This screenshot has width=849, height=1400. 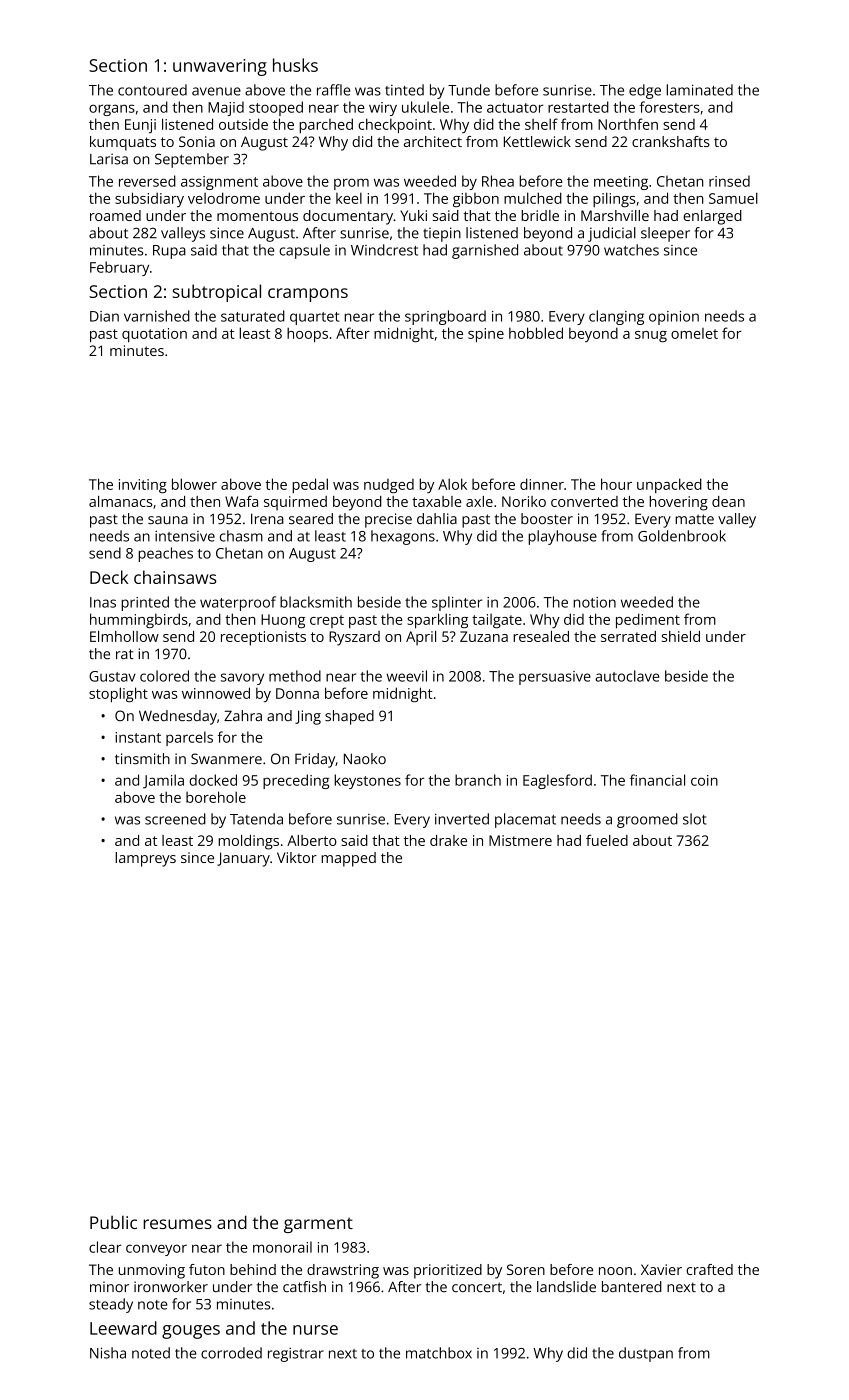 I want to click on contoured, so click(x=152, y=90).
